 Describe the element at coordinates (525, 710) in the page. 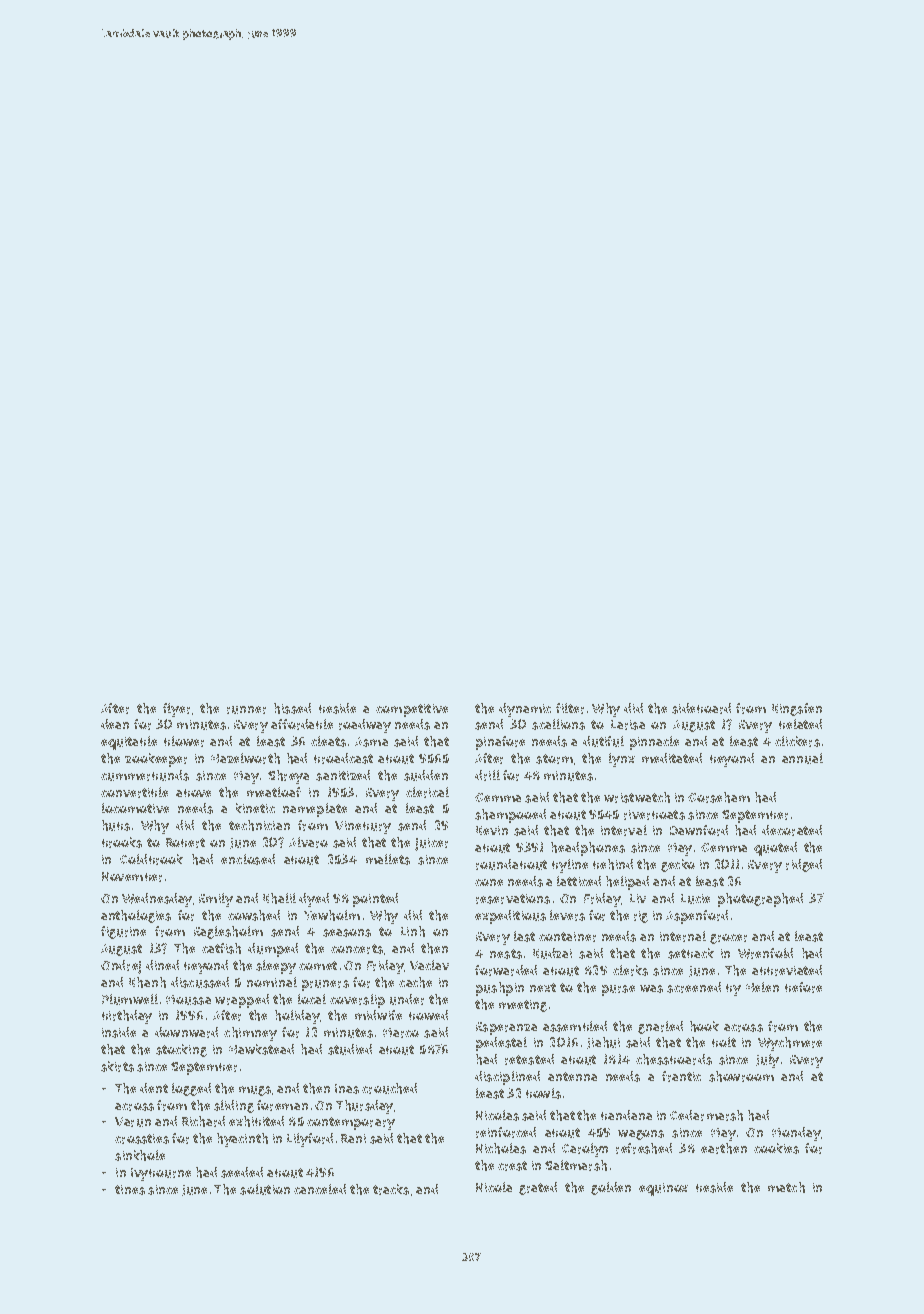

I see `dynamic` at that location.
